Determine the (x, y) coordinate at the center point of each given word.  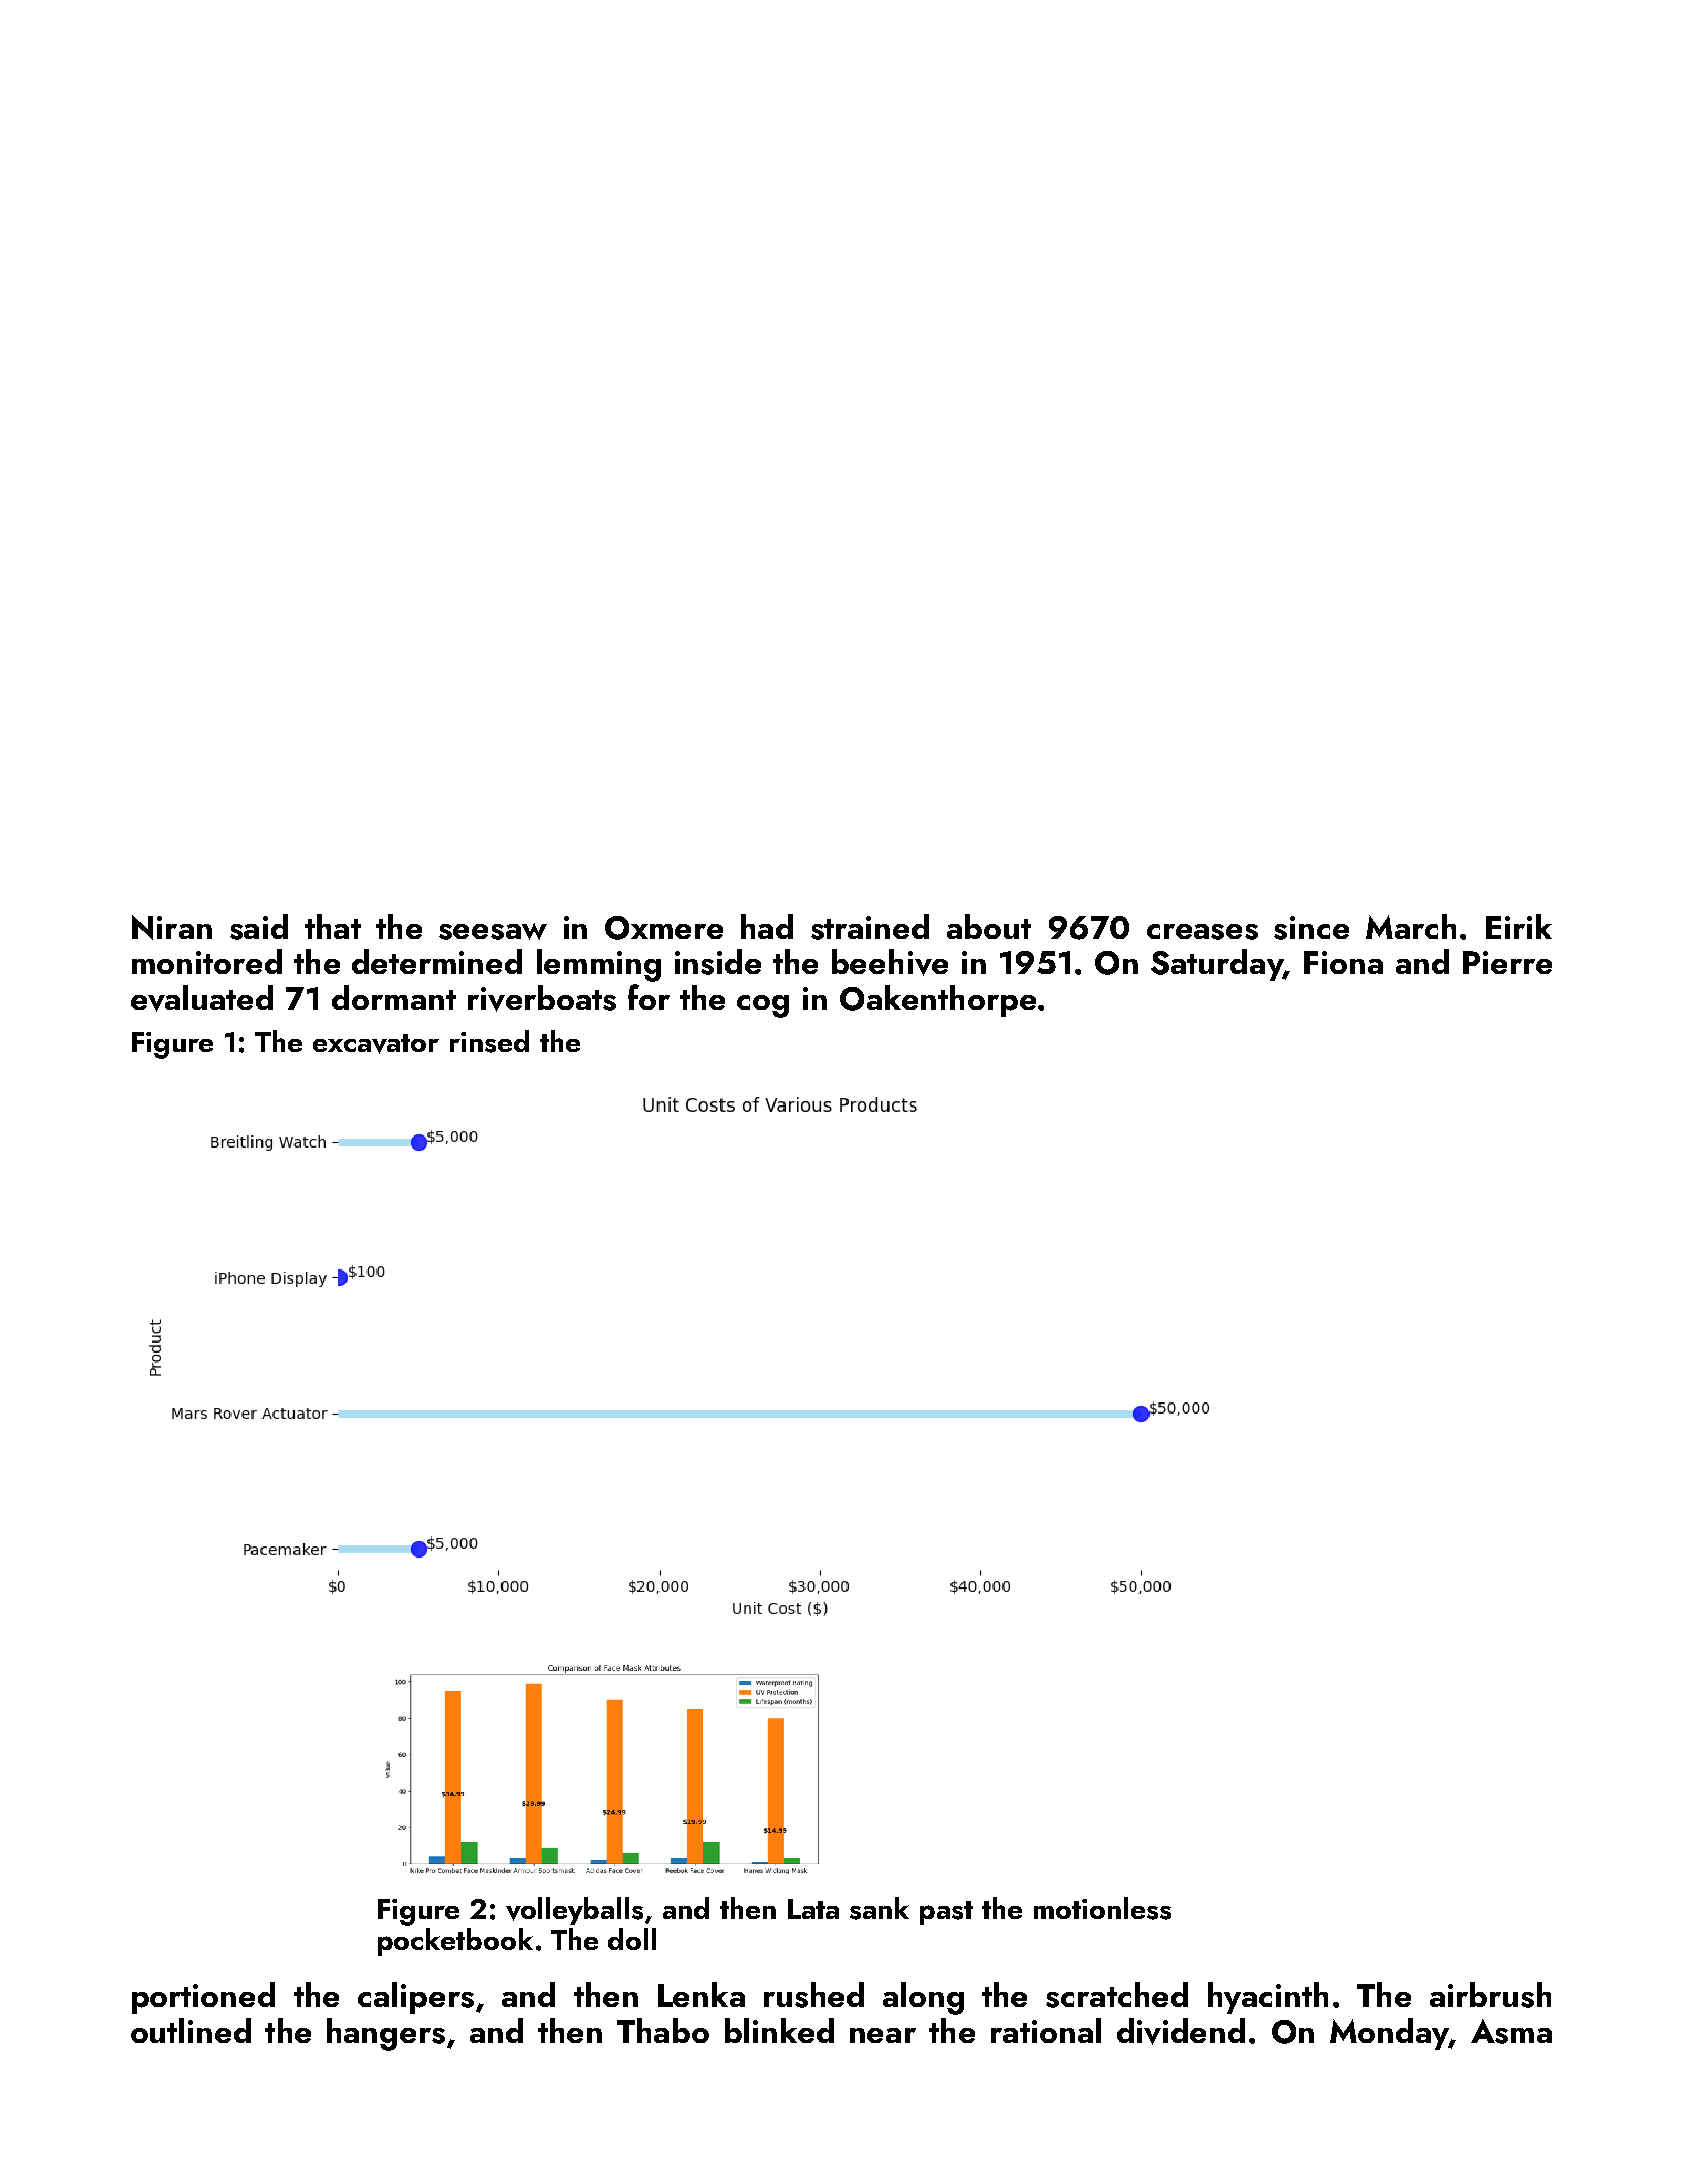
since (1311, 928)
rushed (814, 1995)
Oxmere (664, 928)
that (333, 926)
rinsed (489, 1041)
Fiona (1343, 962)
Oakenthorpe (938, 1001)
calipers (416, 1998)
